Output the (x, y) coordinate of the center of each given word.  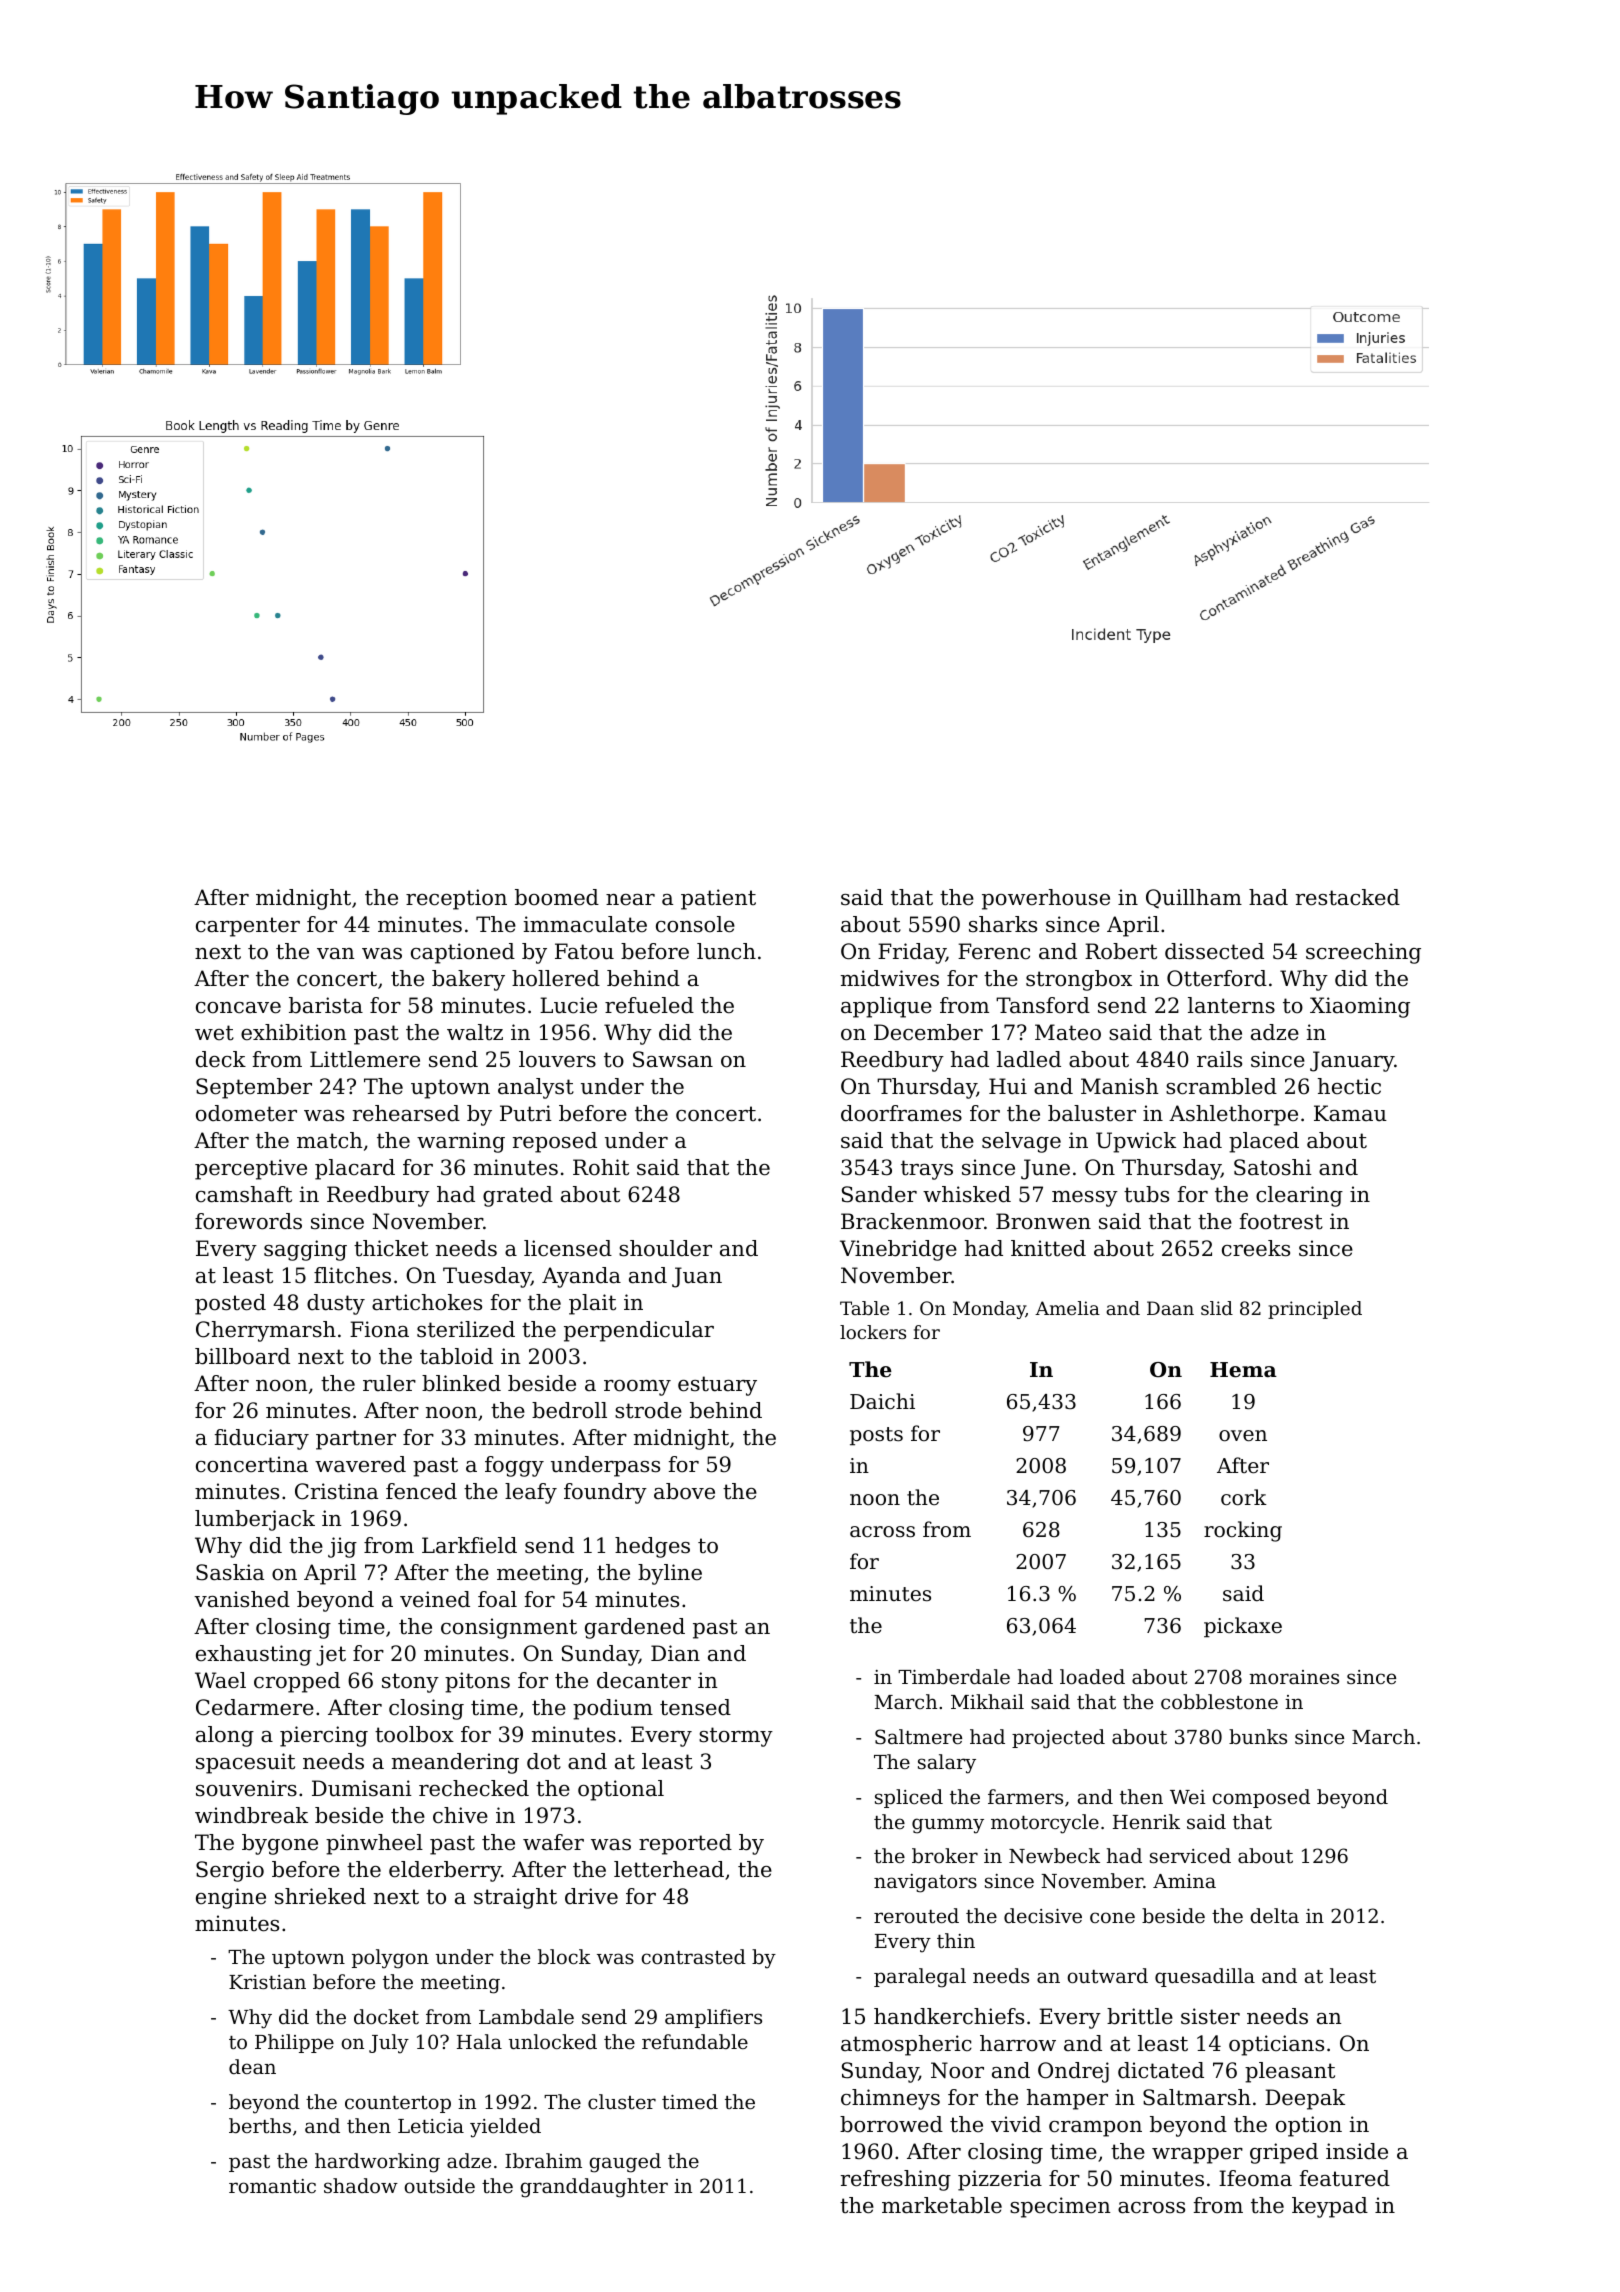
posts (876, 1436)
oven (1243, 1436)
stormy (736, 1737)
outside (440, 2185)
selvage (1021, 1142)
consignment (509, 1628)
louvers (557, 1059)
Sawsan (673, 1059)
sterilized (466, 1329)
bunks (1258, 1736)
